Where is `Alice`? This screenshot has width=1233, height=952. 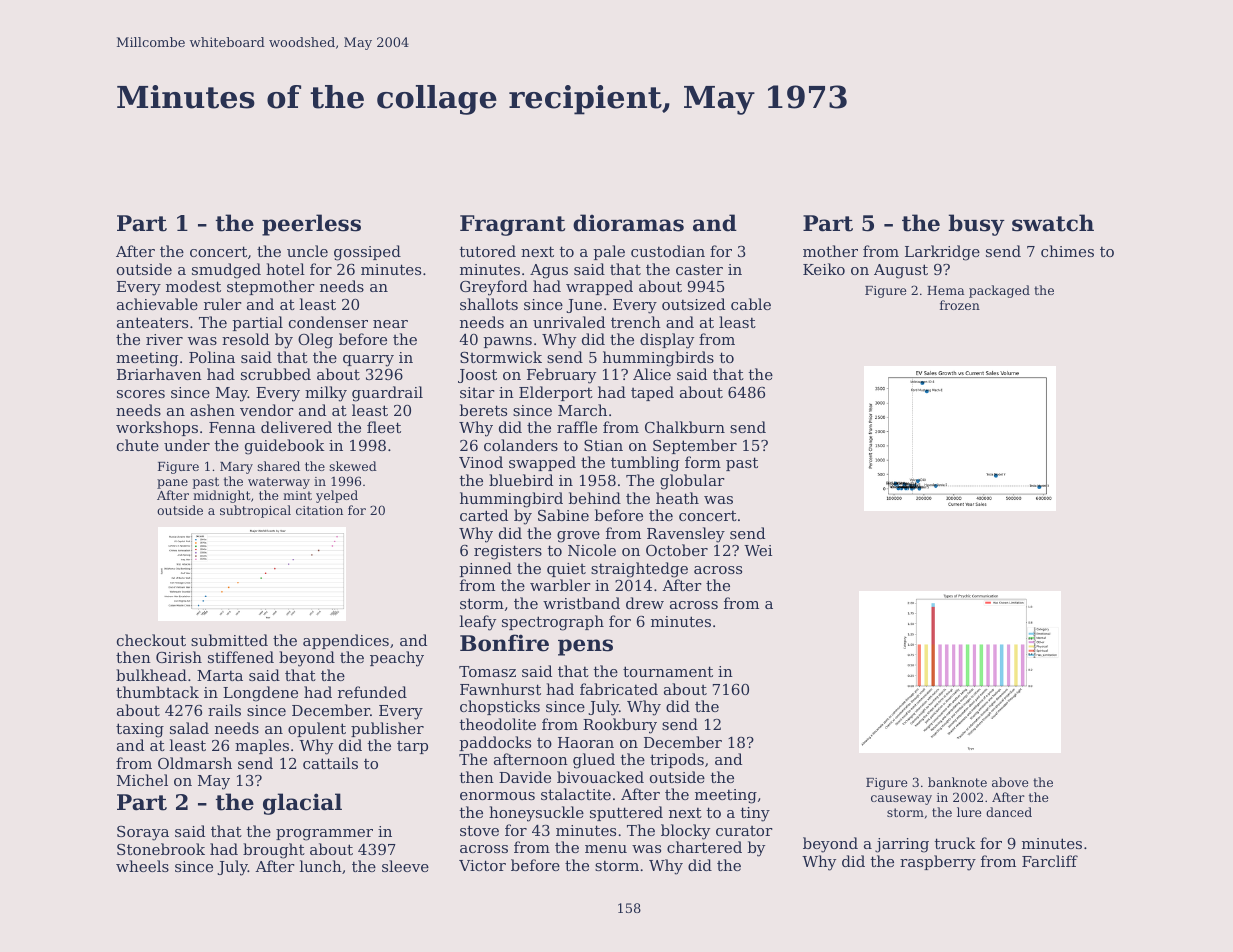 Alice is located at coordinates (652, 374).
